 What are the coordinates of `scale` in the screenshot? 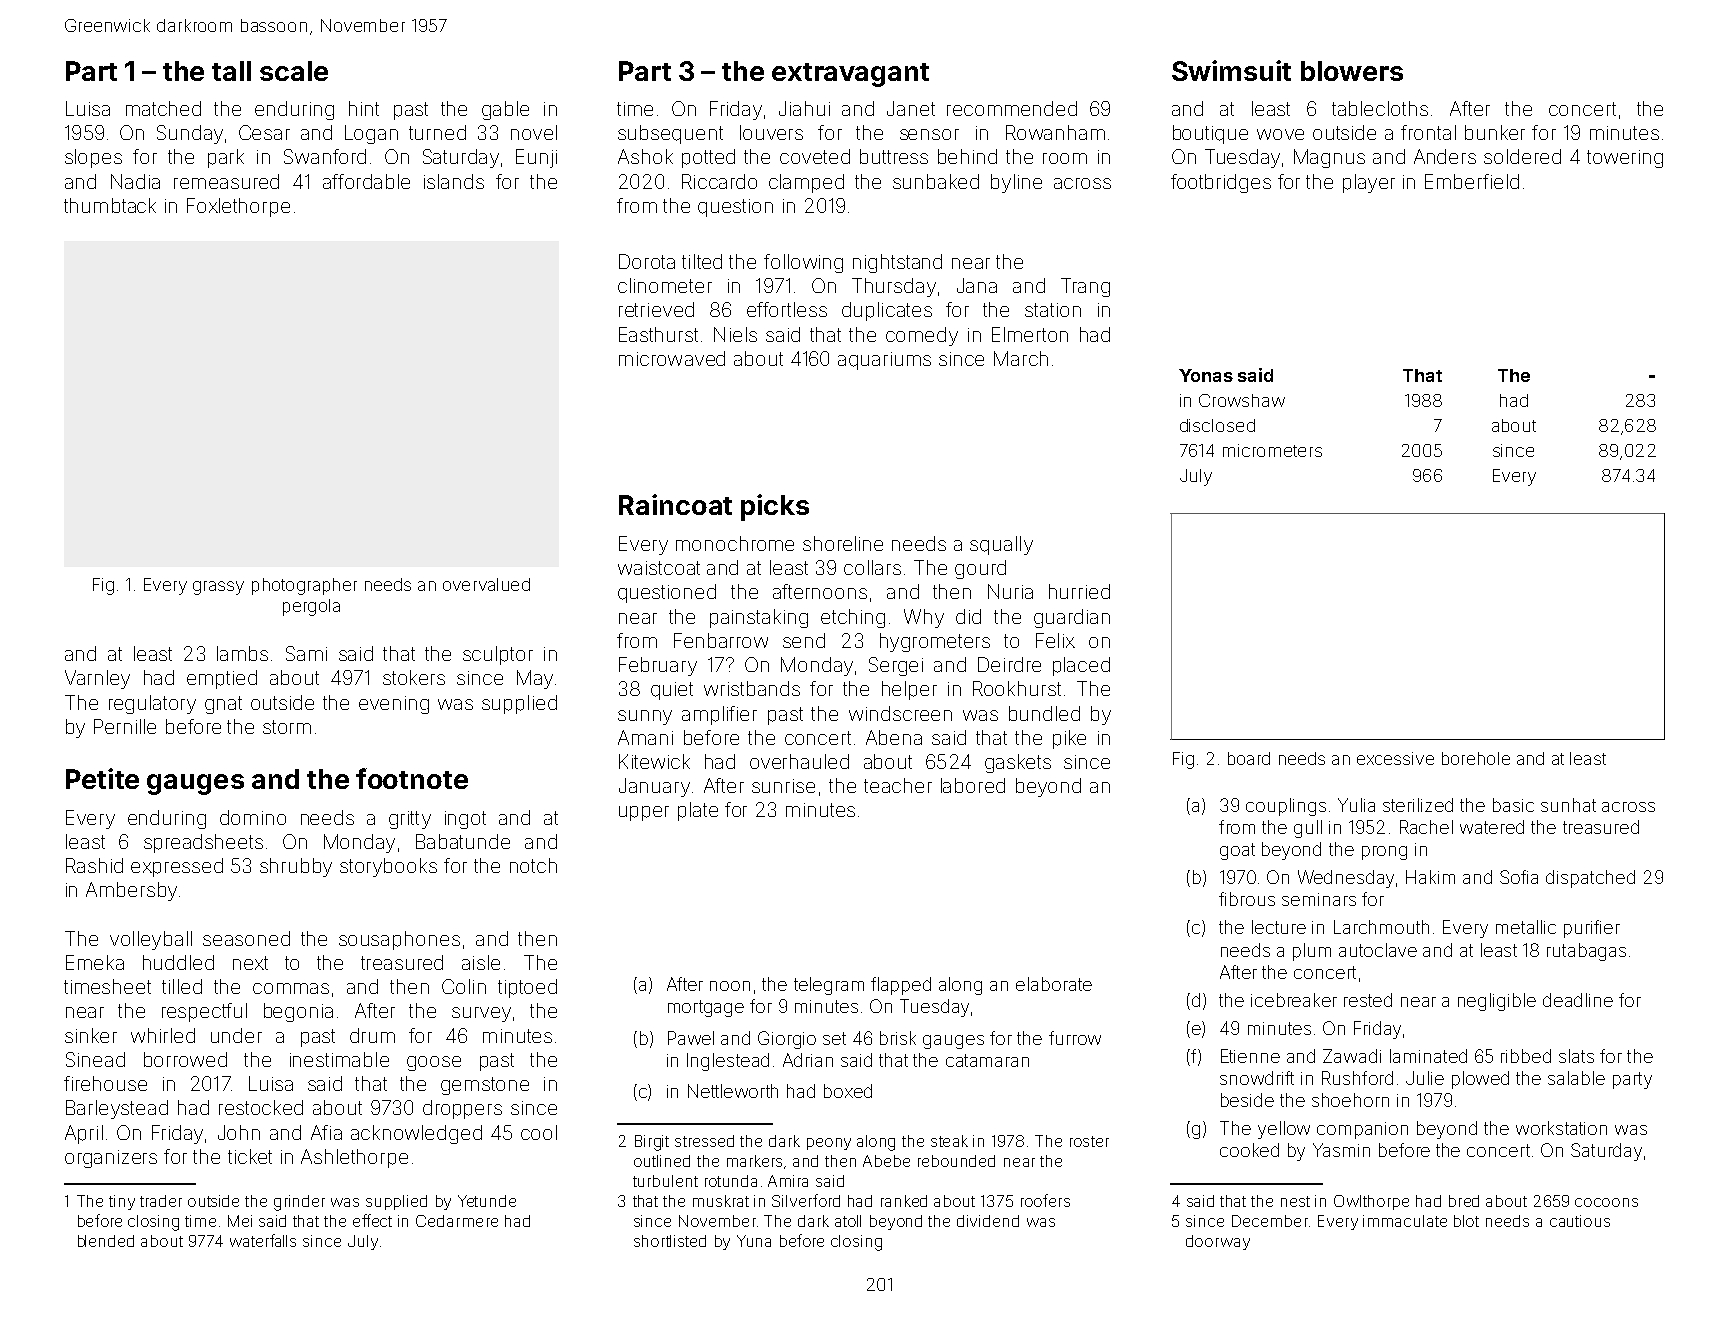 It's located at (294, 71).
